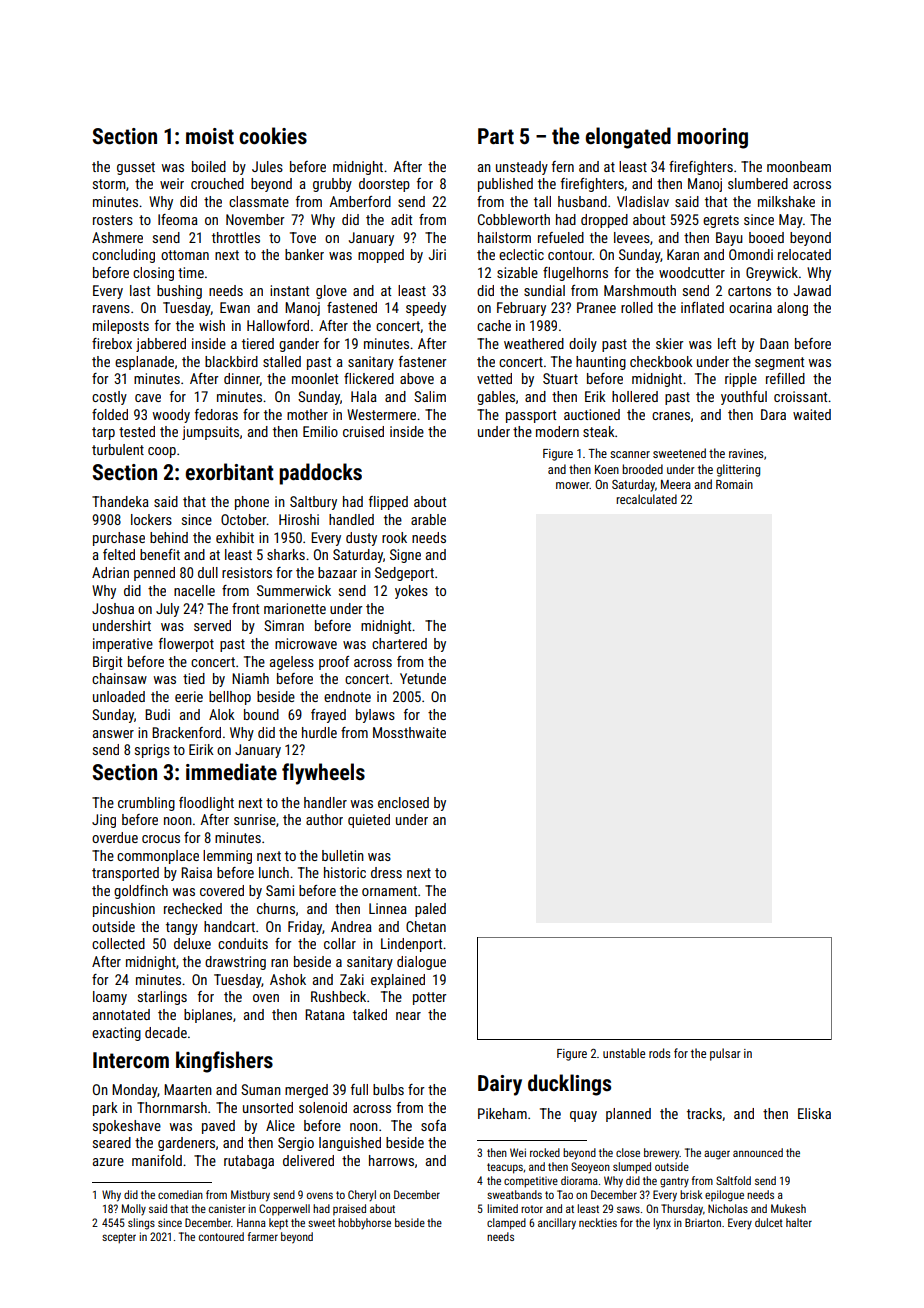 The image size is (924, 1308). What do you see at coordinates (267, 166) in the screenshot?
I see `Jules` at bounding box center [267, 166].
